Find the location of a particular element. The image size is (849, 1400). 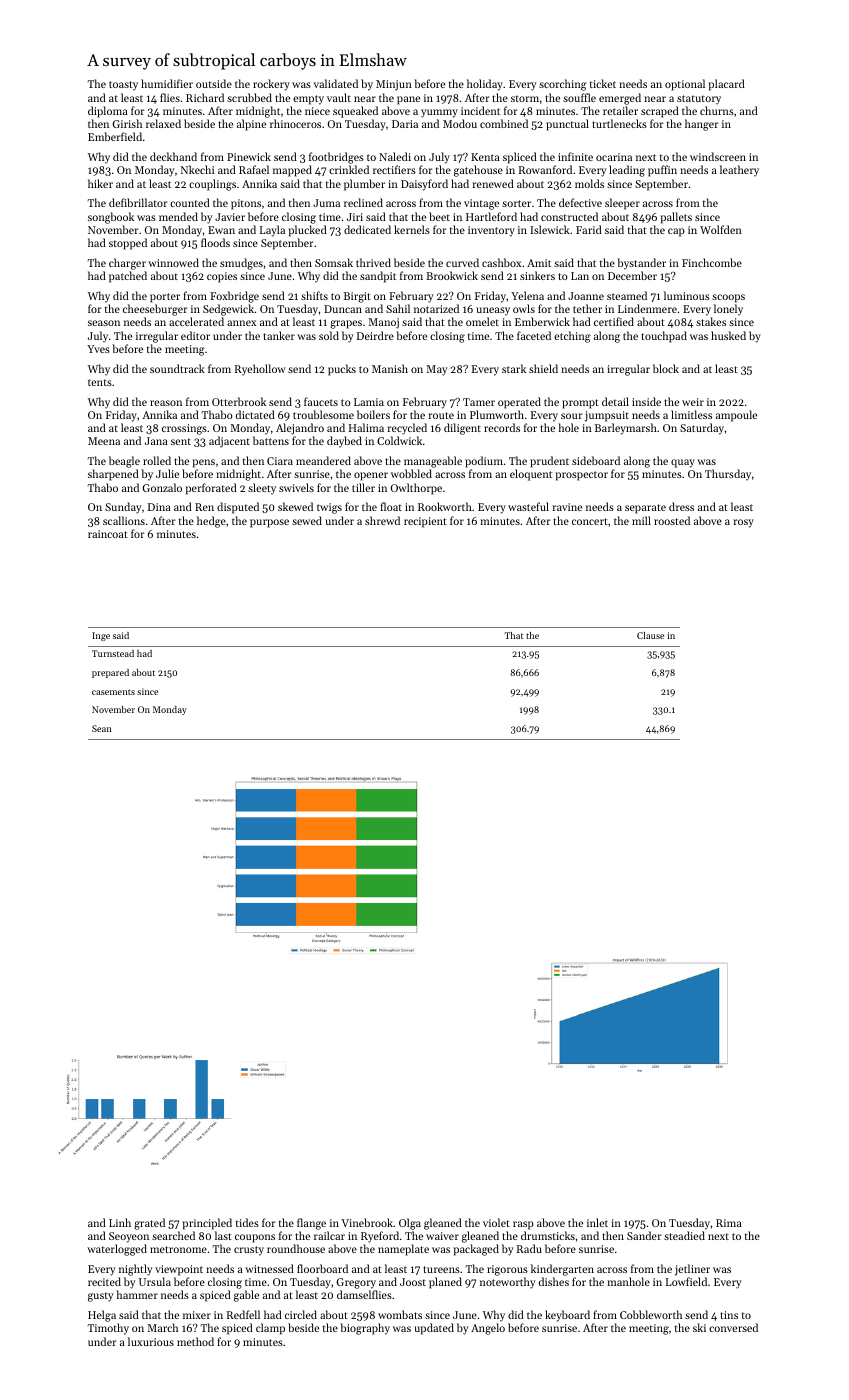

weir is located at coordinates (693, 402).
